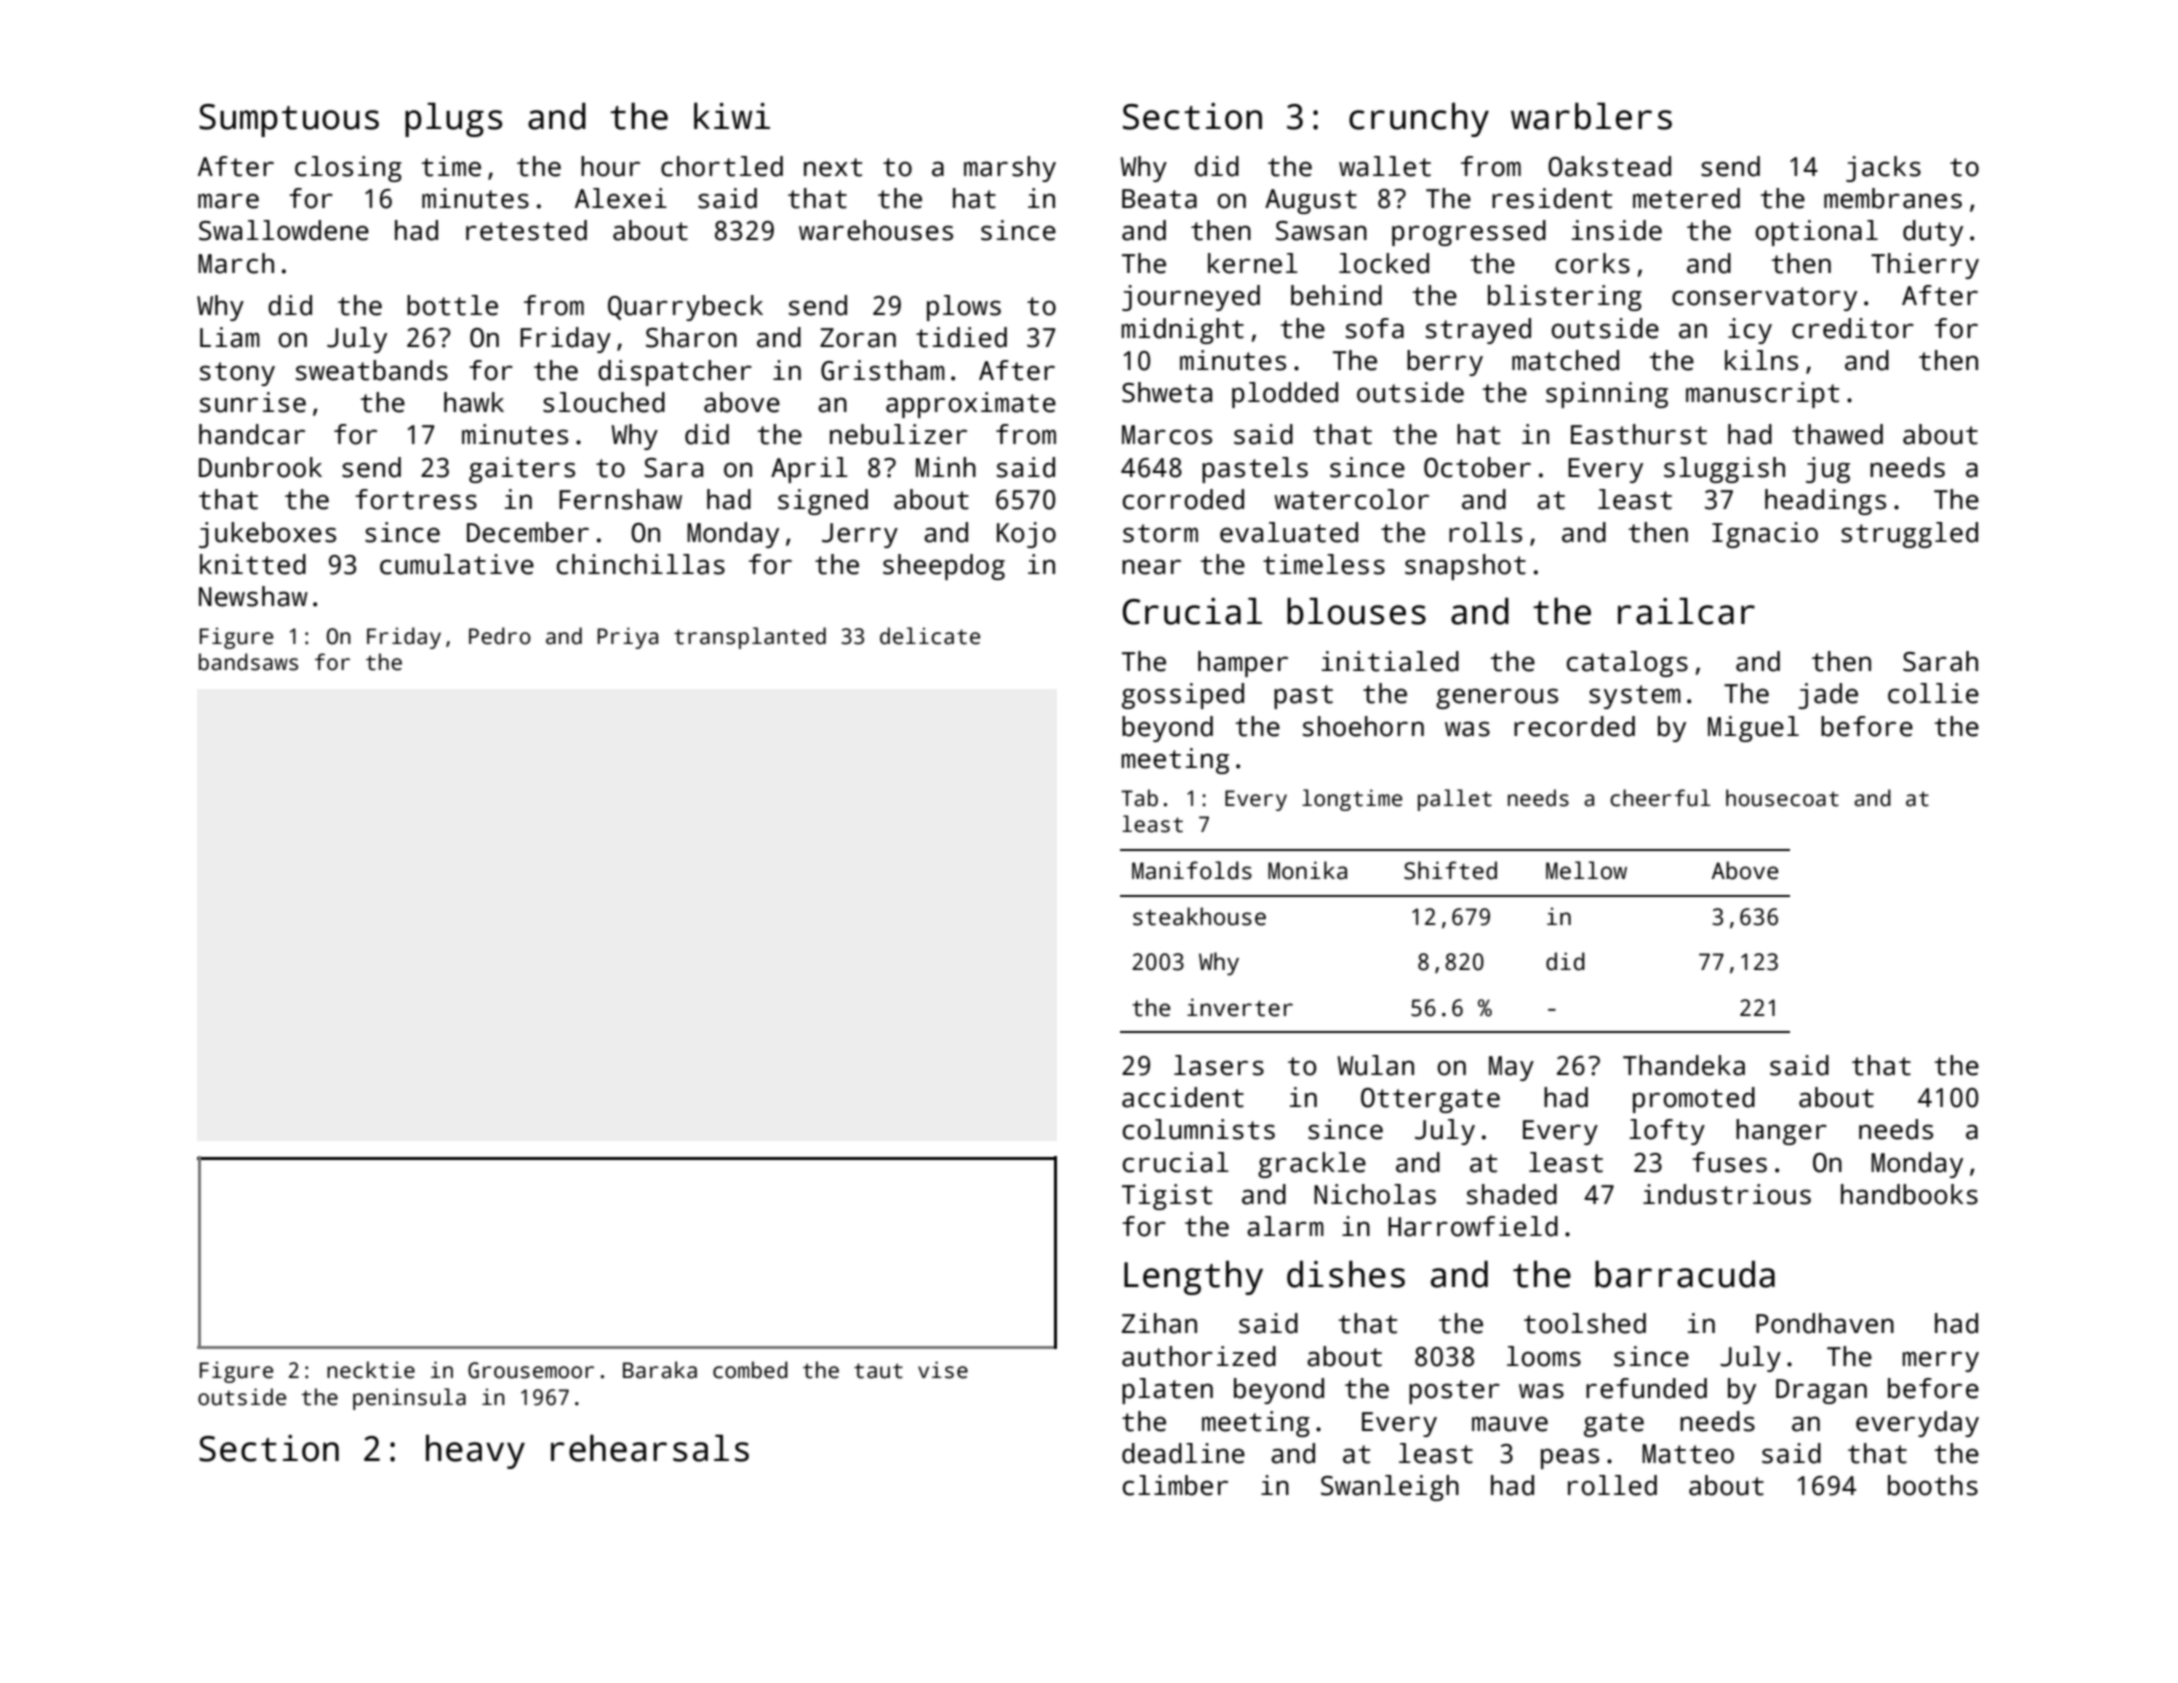 Image resolution: width=2178 pixels, height=1683 pixels. Describe the element at coordinates (248, 662) in the screenshot. I see `bandsaws` at that location.
